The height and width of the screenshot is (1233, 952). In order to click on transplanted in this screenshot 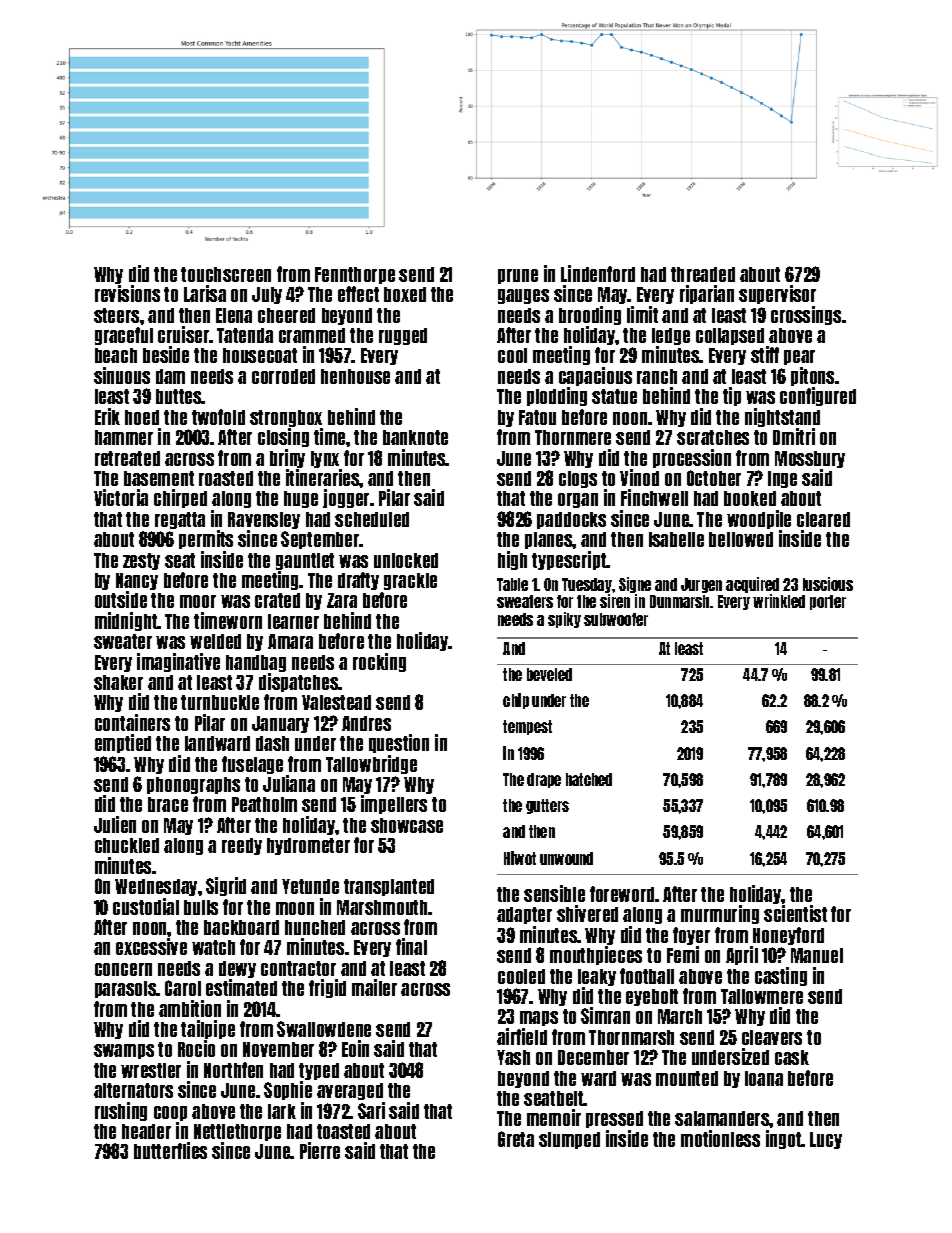, I will do `click(389, 887)`.
